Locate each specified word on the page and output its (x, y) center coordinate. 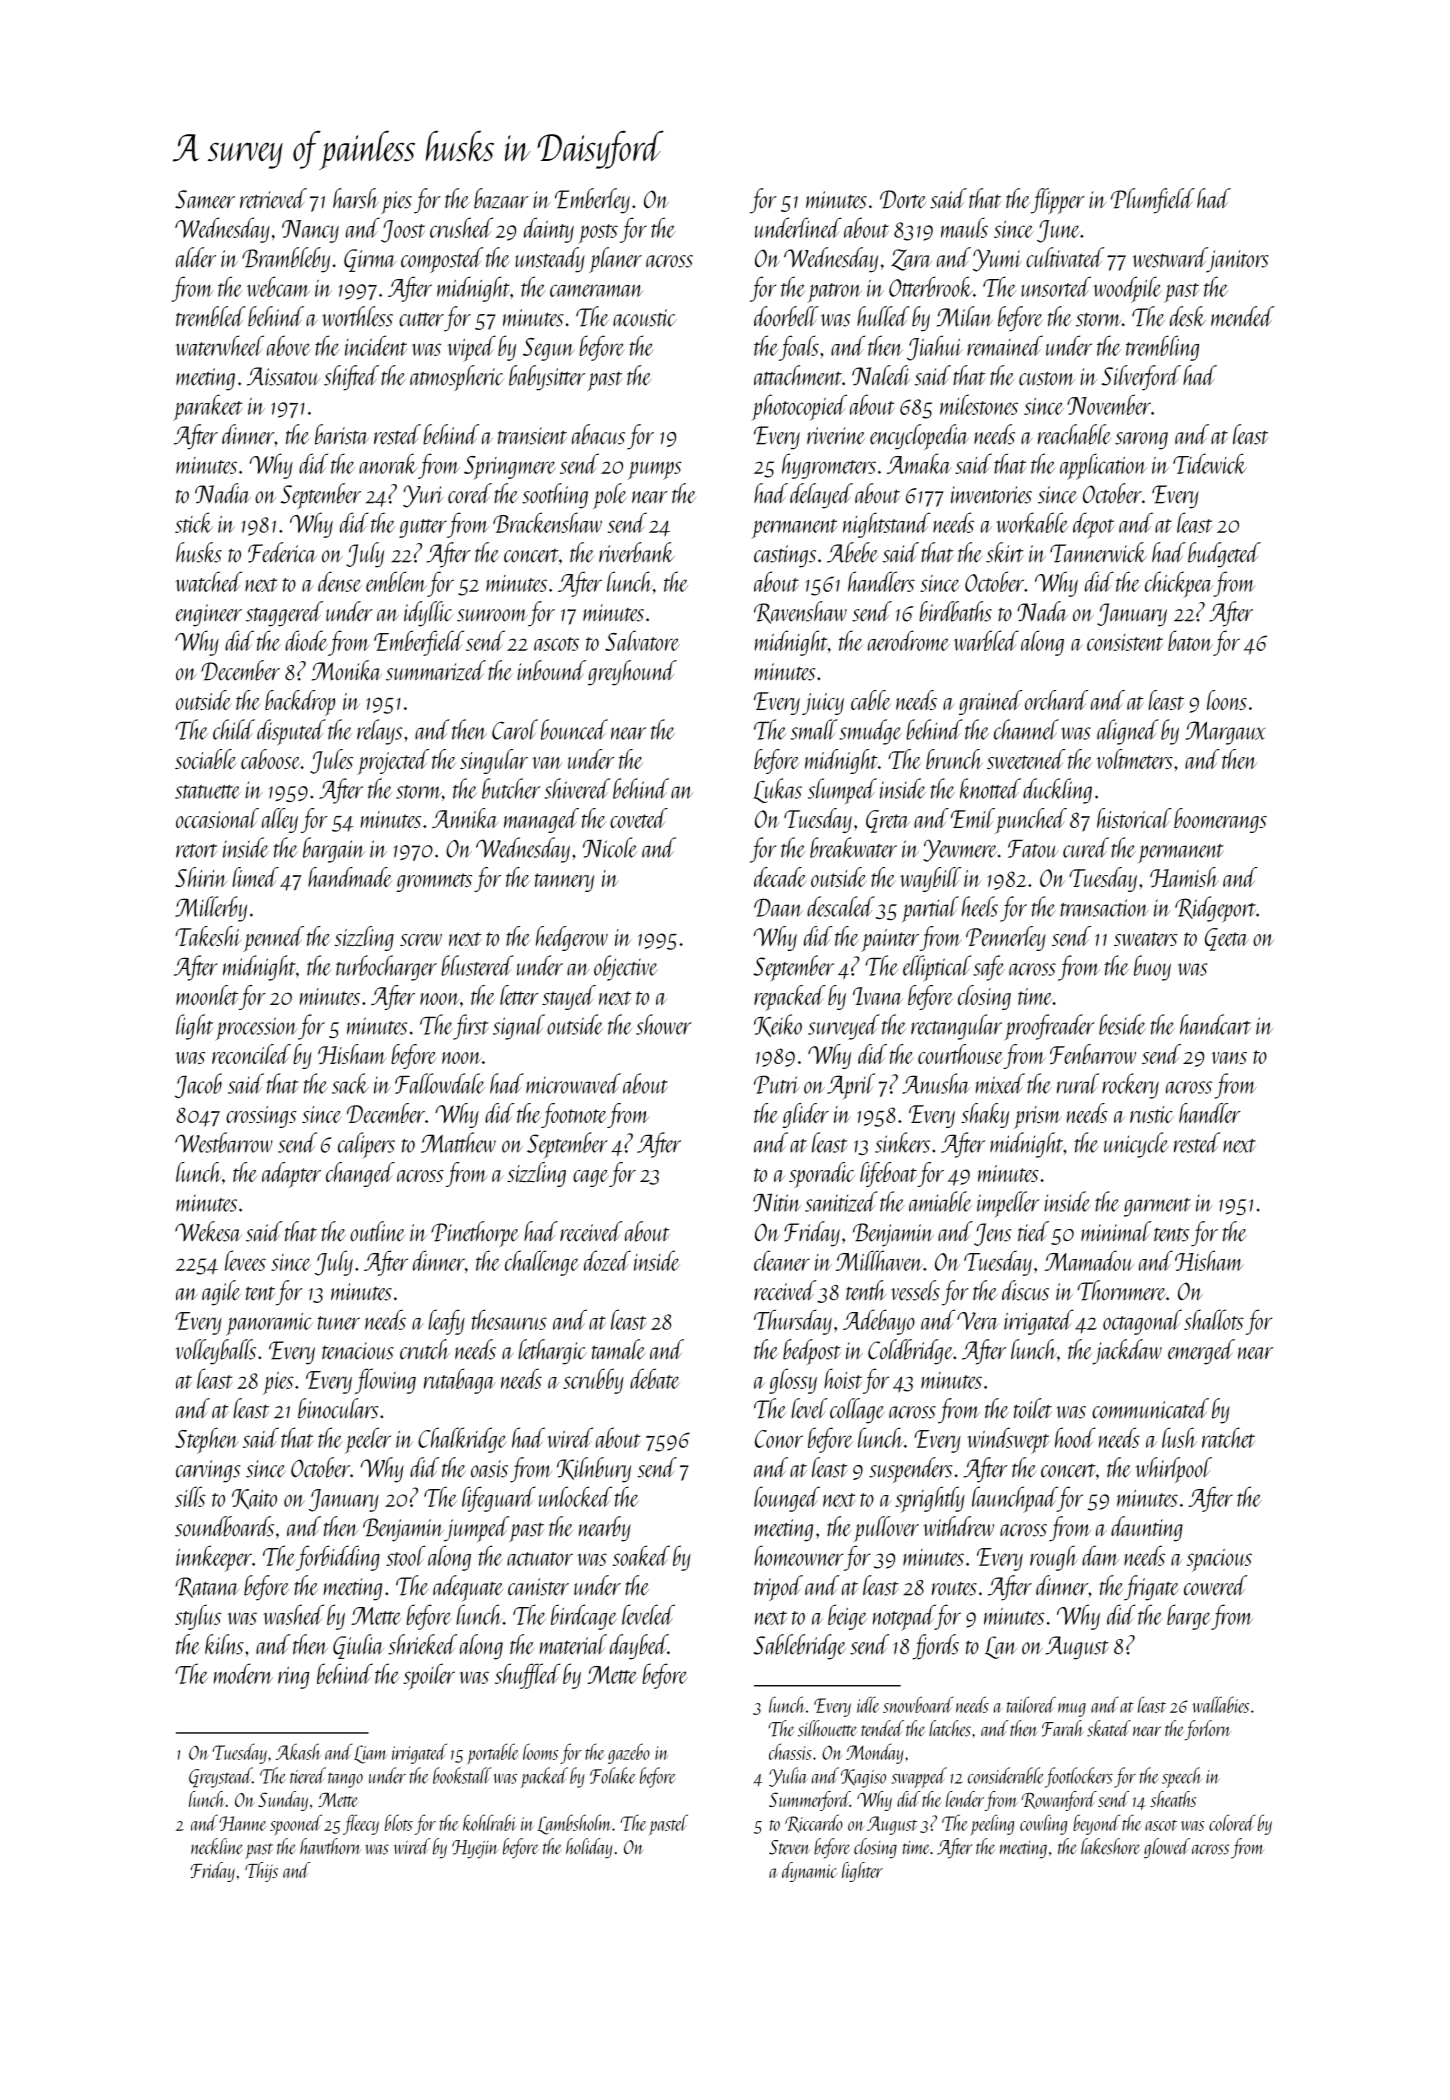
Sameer (205, 199)
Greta (888, 821)
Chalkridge (462, 1440)
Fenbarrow (1093, 1054)
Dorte (903, 199)
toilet (1033, 1408)
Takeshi (208, 936)
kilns (224, 1644)
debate (655, 1378)
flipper (1058, 201)
